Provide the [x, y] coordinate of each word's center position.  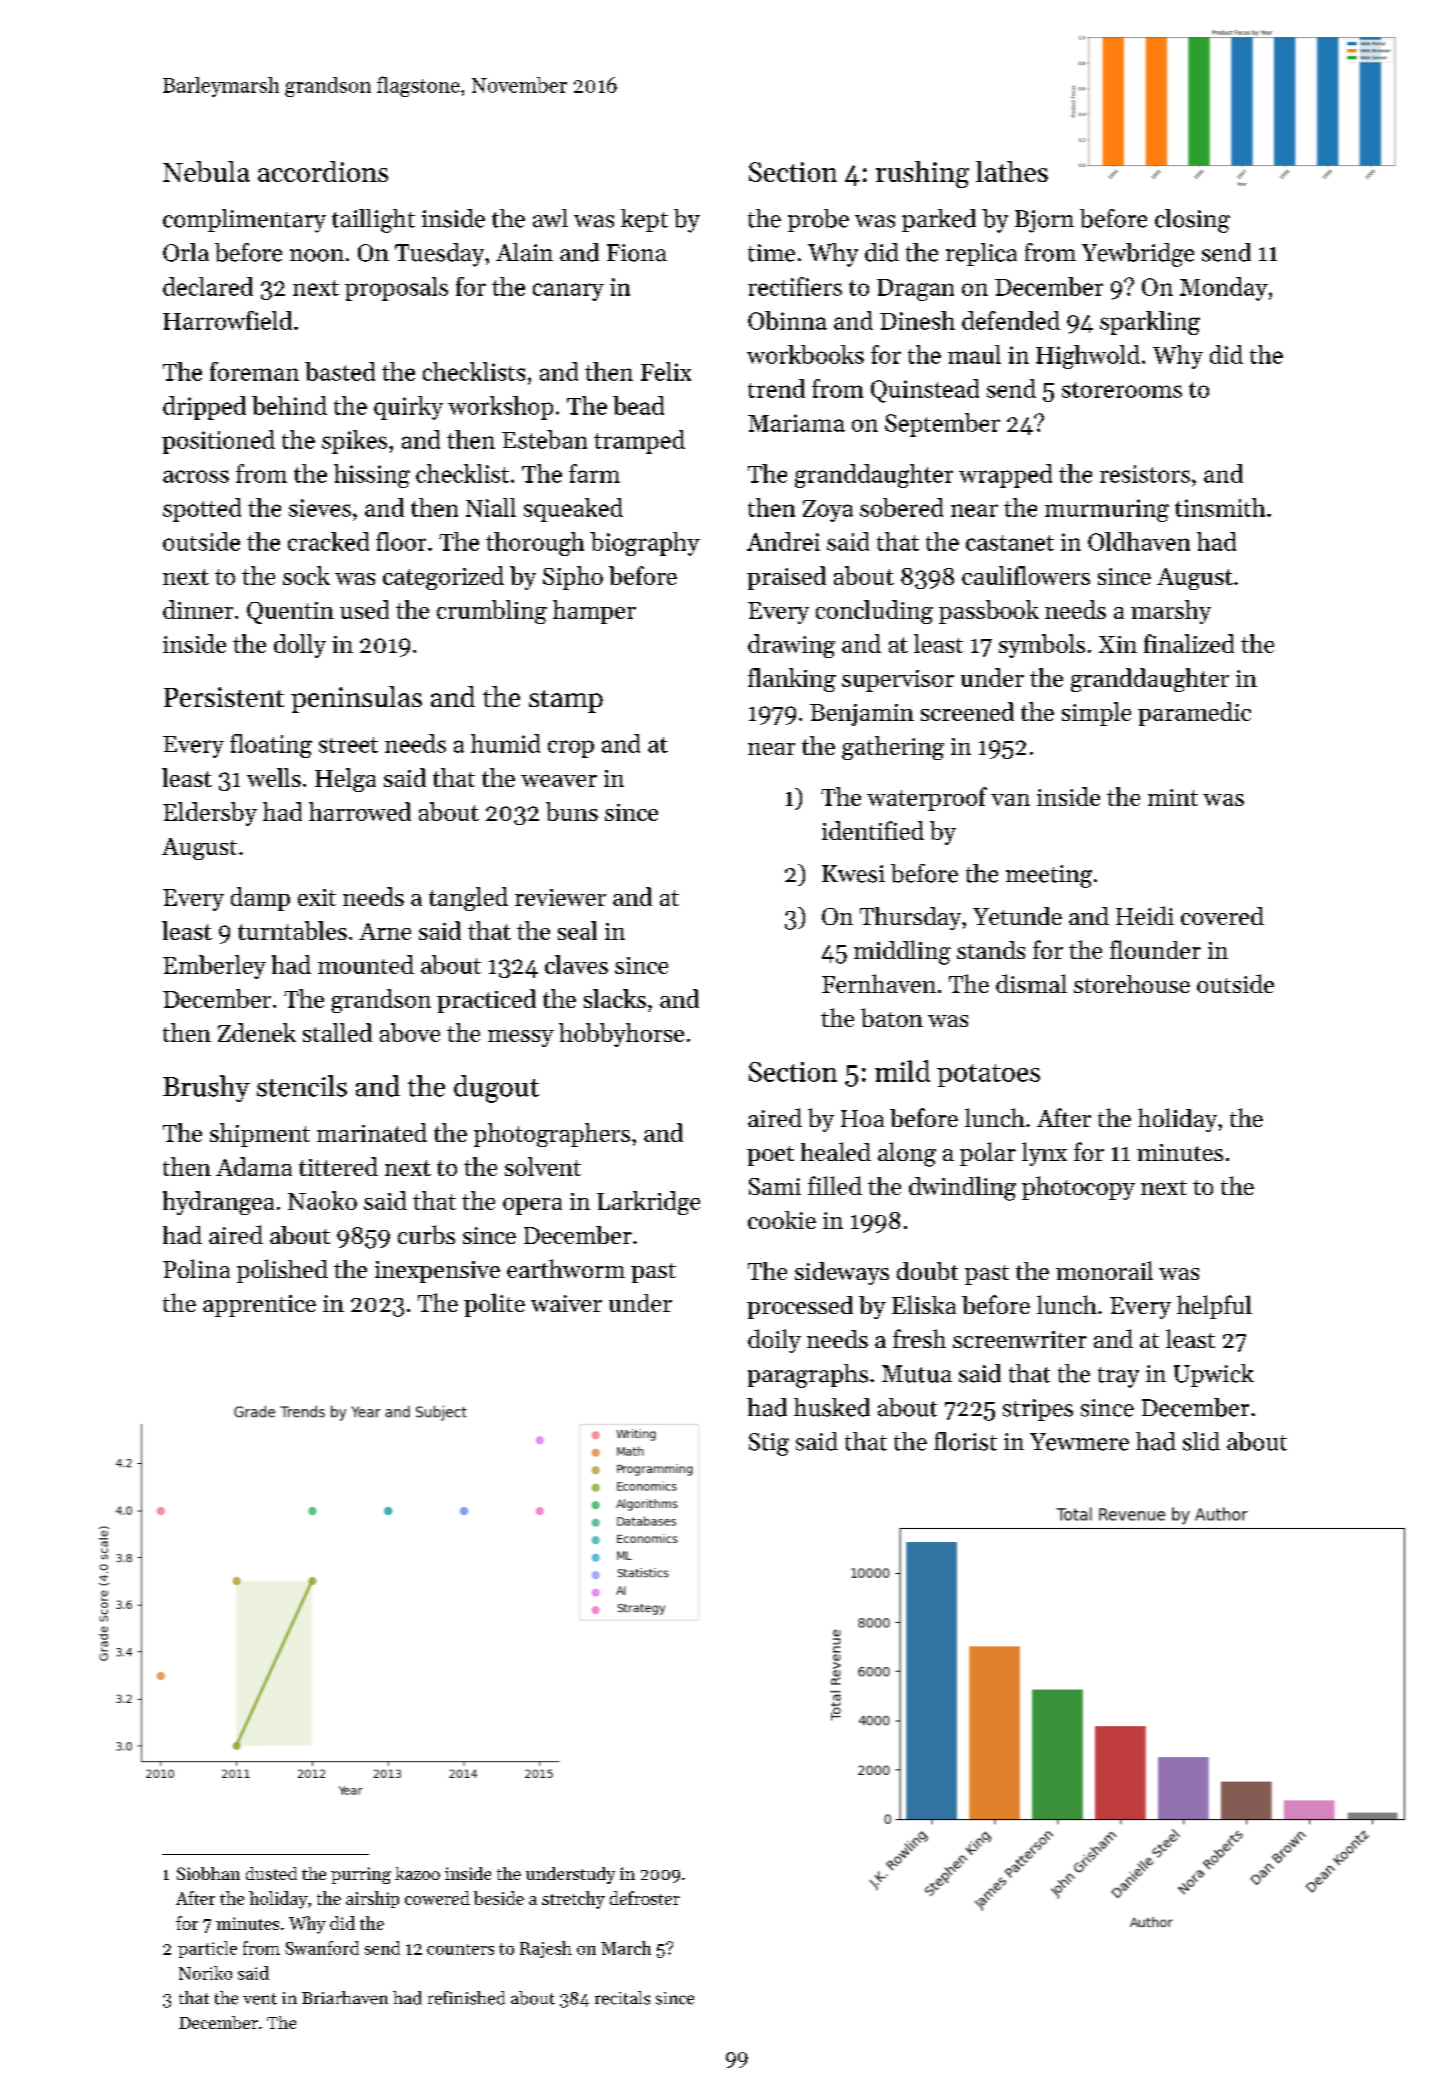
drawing [791, 646]
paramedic [1194, 714]
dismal [1031, 983]
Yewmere [1079, 1442]
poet [770, 1156]
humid [505, 743]
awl [550, 218]
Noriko [205, 1973]
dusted [271, 1873]
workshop [500, 408]
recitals [622, 1998]
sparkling [1150, 323]
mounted [366, 964]
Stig [769, 1444]
